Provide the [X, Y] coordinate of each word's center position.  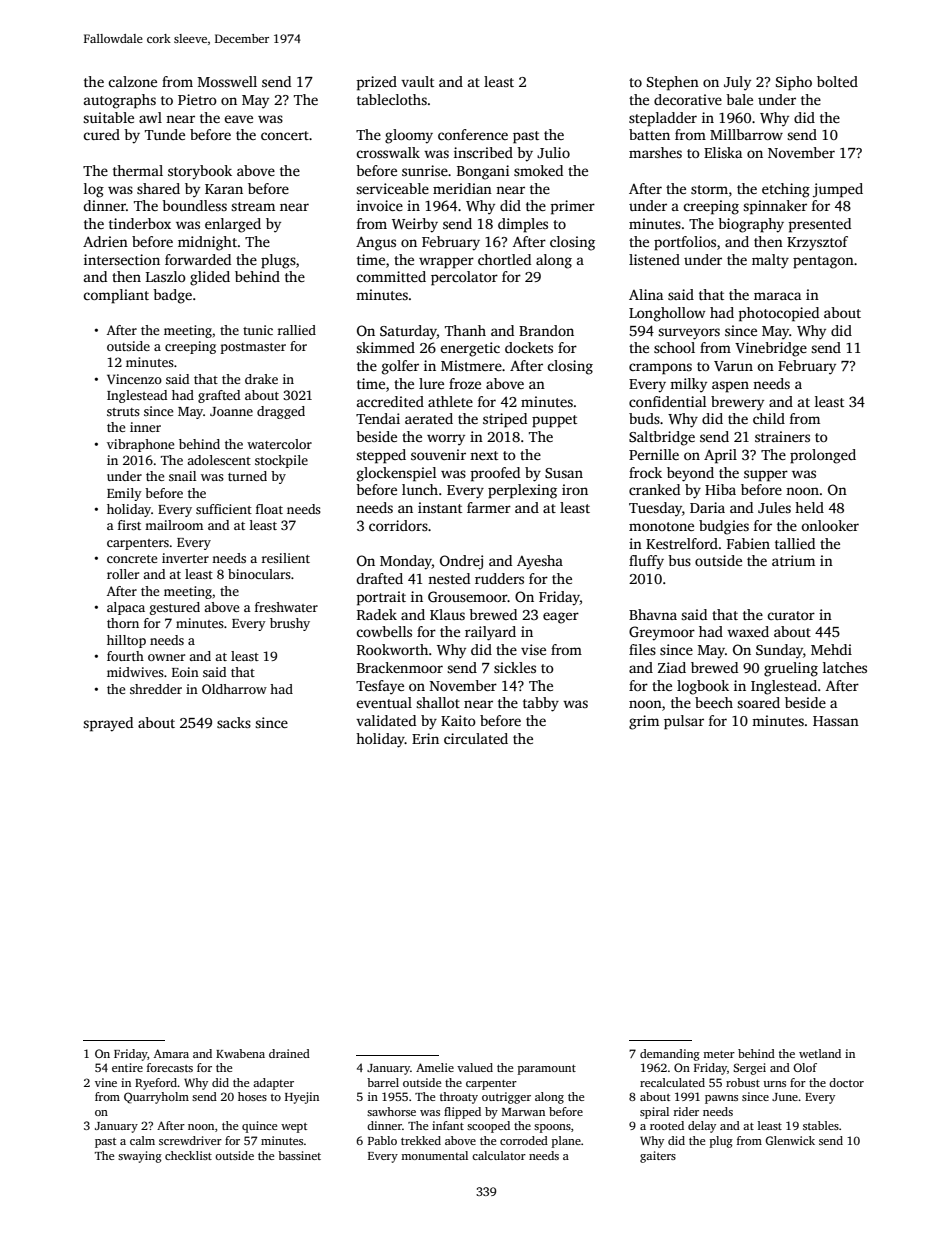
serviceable [392, 188]
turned [247, 476]
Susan [564, 473]
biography [751, 225]
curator [791, 615]
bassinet [299, 1155]
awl [150, 117]
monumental [434, 1155]
